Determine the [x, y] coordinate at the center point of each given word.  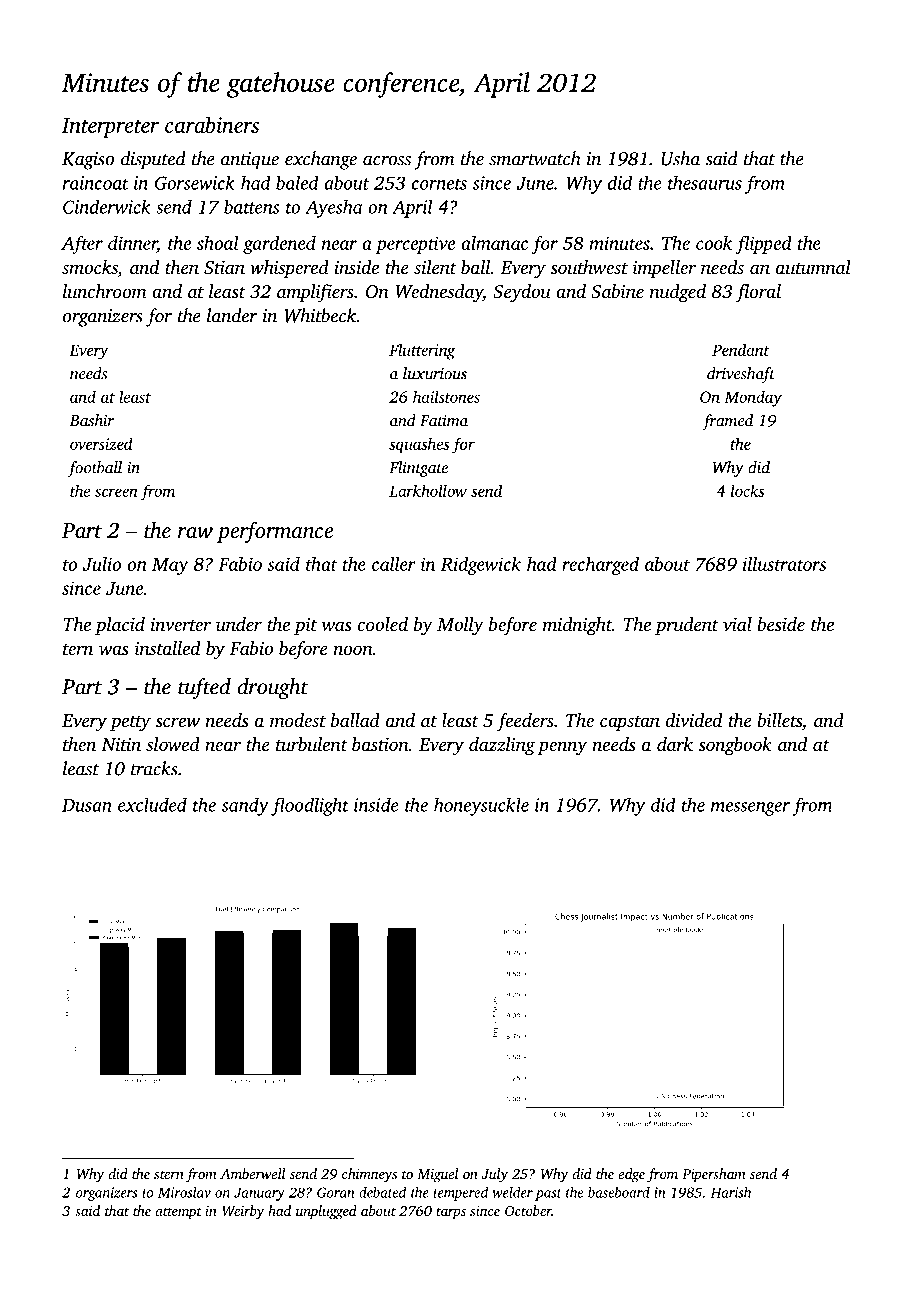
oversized [101, 443]
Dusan [87, 805]
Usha [680, 158]
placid [120, 626]
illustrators [784, 564]
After [82, 245]
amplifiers [315, 293]
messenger [750, 809]
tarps [451, 1213]
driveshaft [741, 375]
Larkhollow [428, 490]
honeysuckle [481, 806]
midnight [577, 626]
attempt [178, 1213]
